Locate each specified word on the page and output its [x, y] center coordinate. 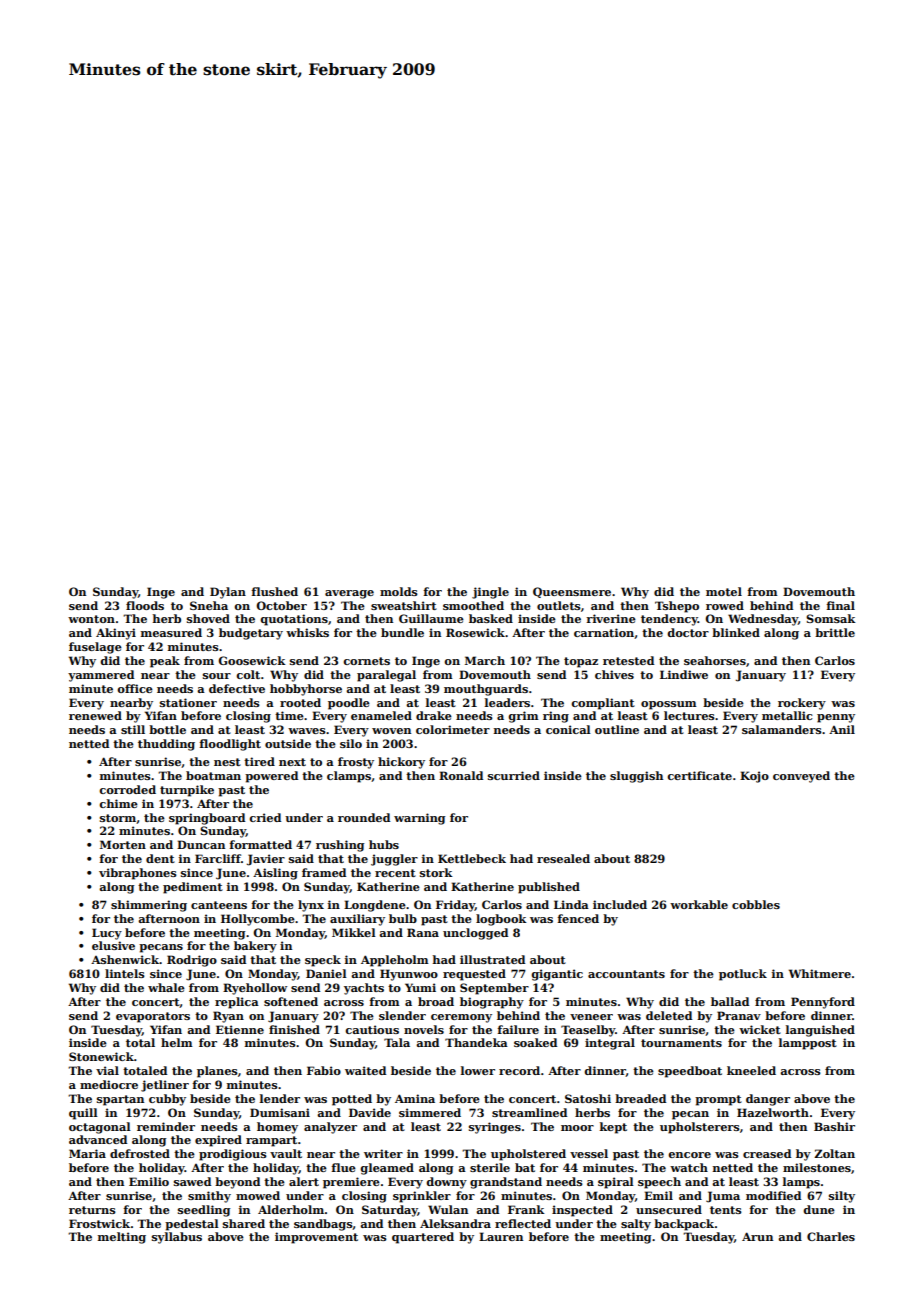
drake [434, 715]
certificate [699, 775]
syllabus [177, 1238]
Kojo [754, 777]
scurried [514, 775]
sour [217, 676]
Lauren [501, 1236]
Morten [123, 844]
